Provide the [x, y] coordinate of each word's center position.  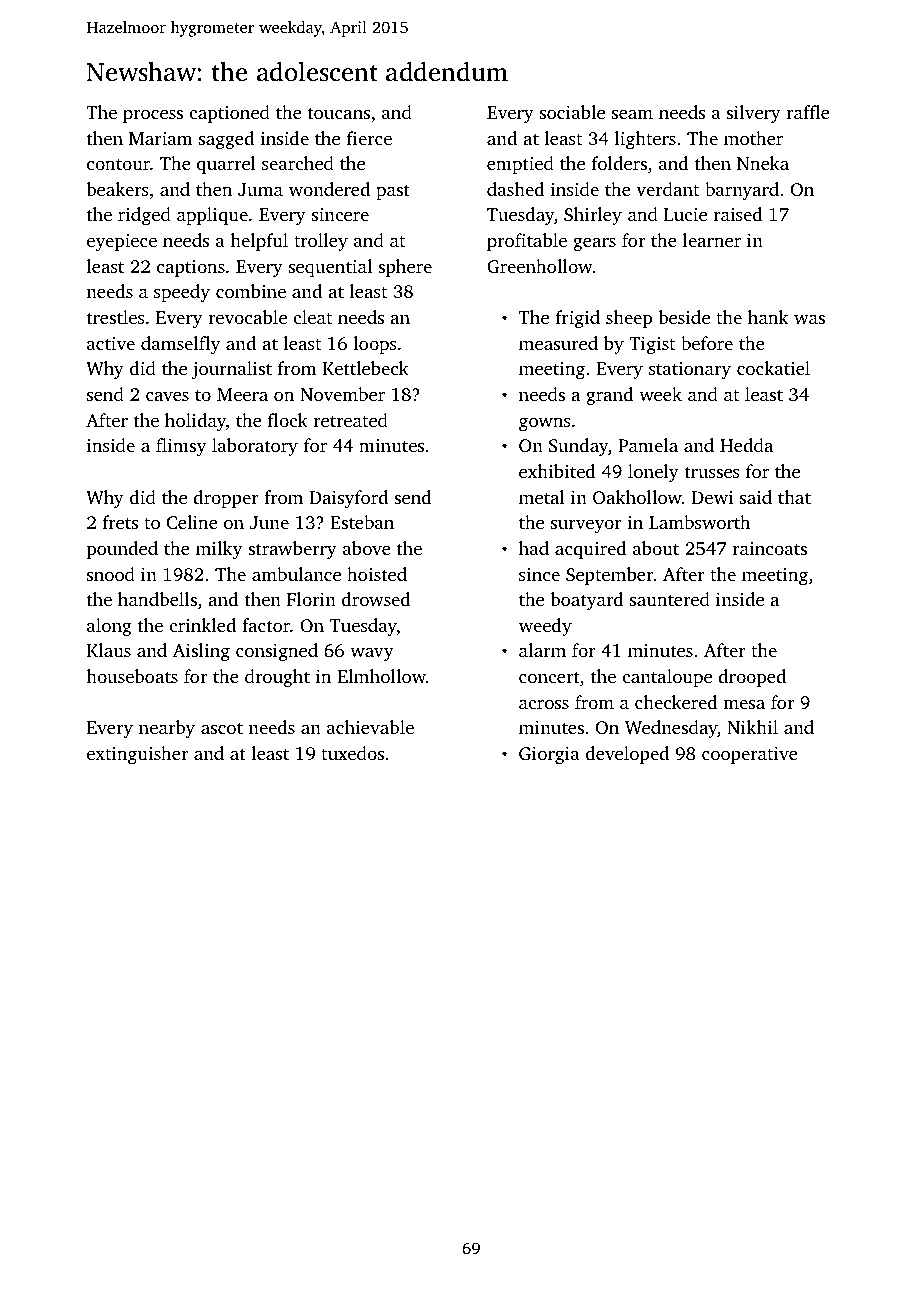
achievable [370, 727]
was [809, 319]
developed [627, 755]
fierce [369, 138]
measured [558, 343]
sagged [226, 140]
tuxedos [352, 753]
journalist [231, 370]
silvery [753, 114]
